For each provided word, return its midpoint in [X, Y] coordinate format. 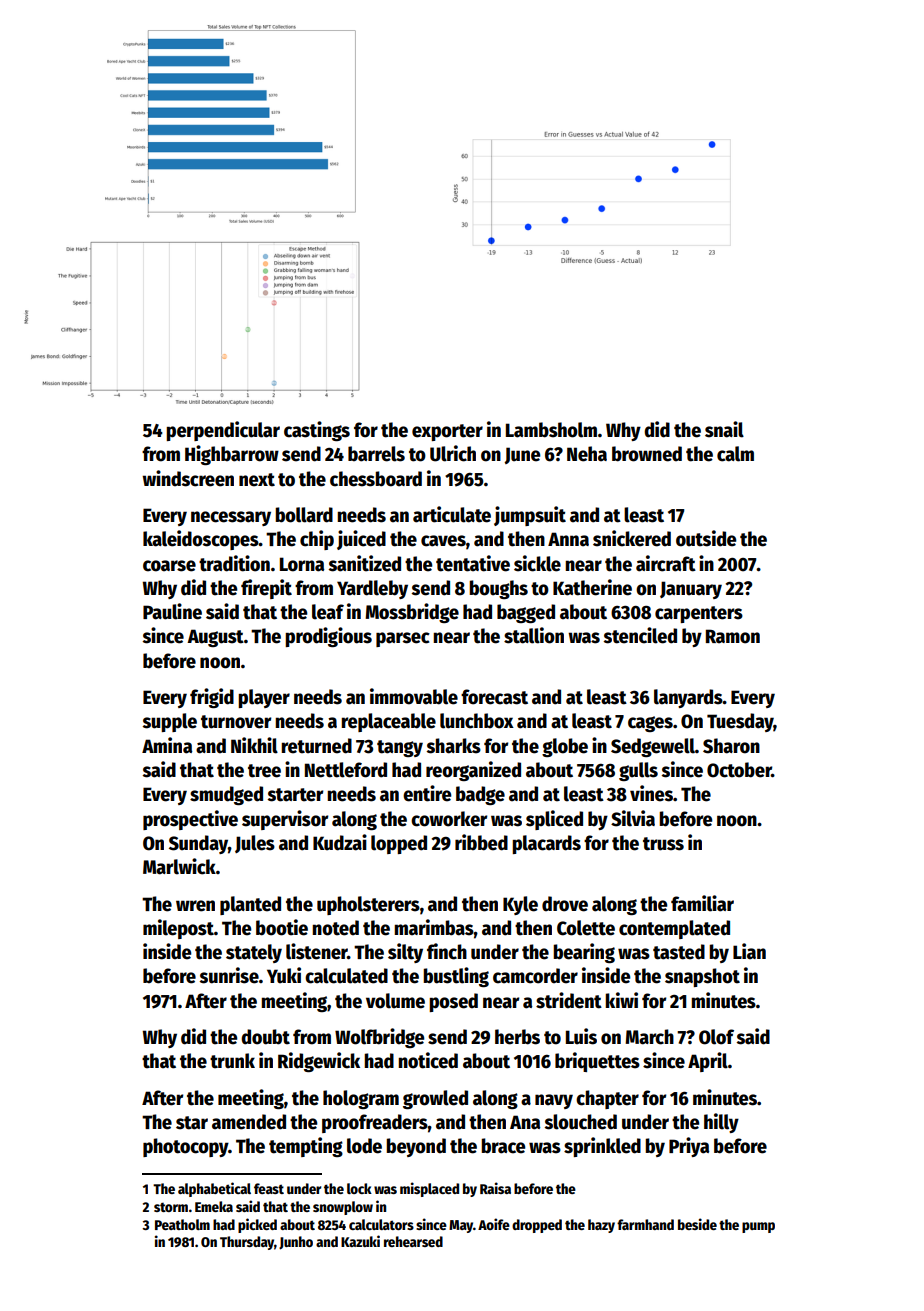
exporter [447, 432]
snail [724, 429]
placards [546, 844]
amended [249, 1122]
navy [554, 1101]
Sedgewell [653, 747]
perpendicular [223, 431]
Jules [255, 844]
